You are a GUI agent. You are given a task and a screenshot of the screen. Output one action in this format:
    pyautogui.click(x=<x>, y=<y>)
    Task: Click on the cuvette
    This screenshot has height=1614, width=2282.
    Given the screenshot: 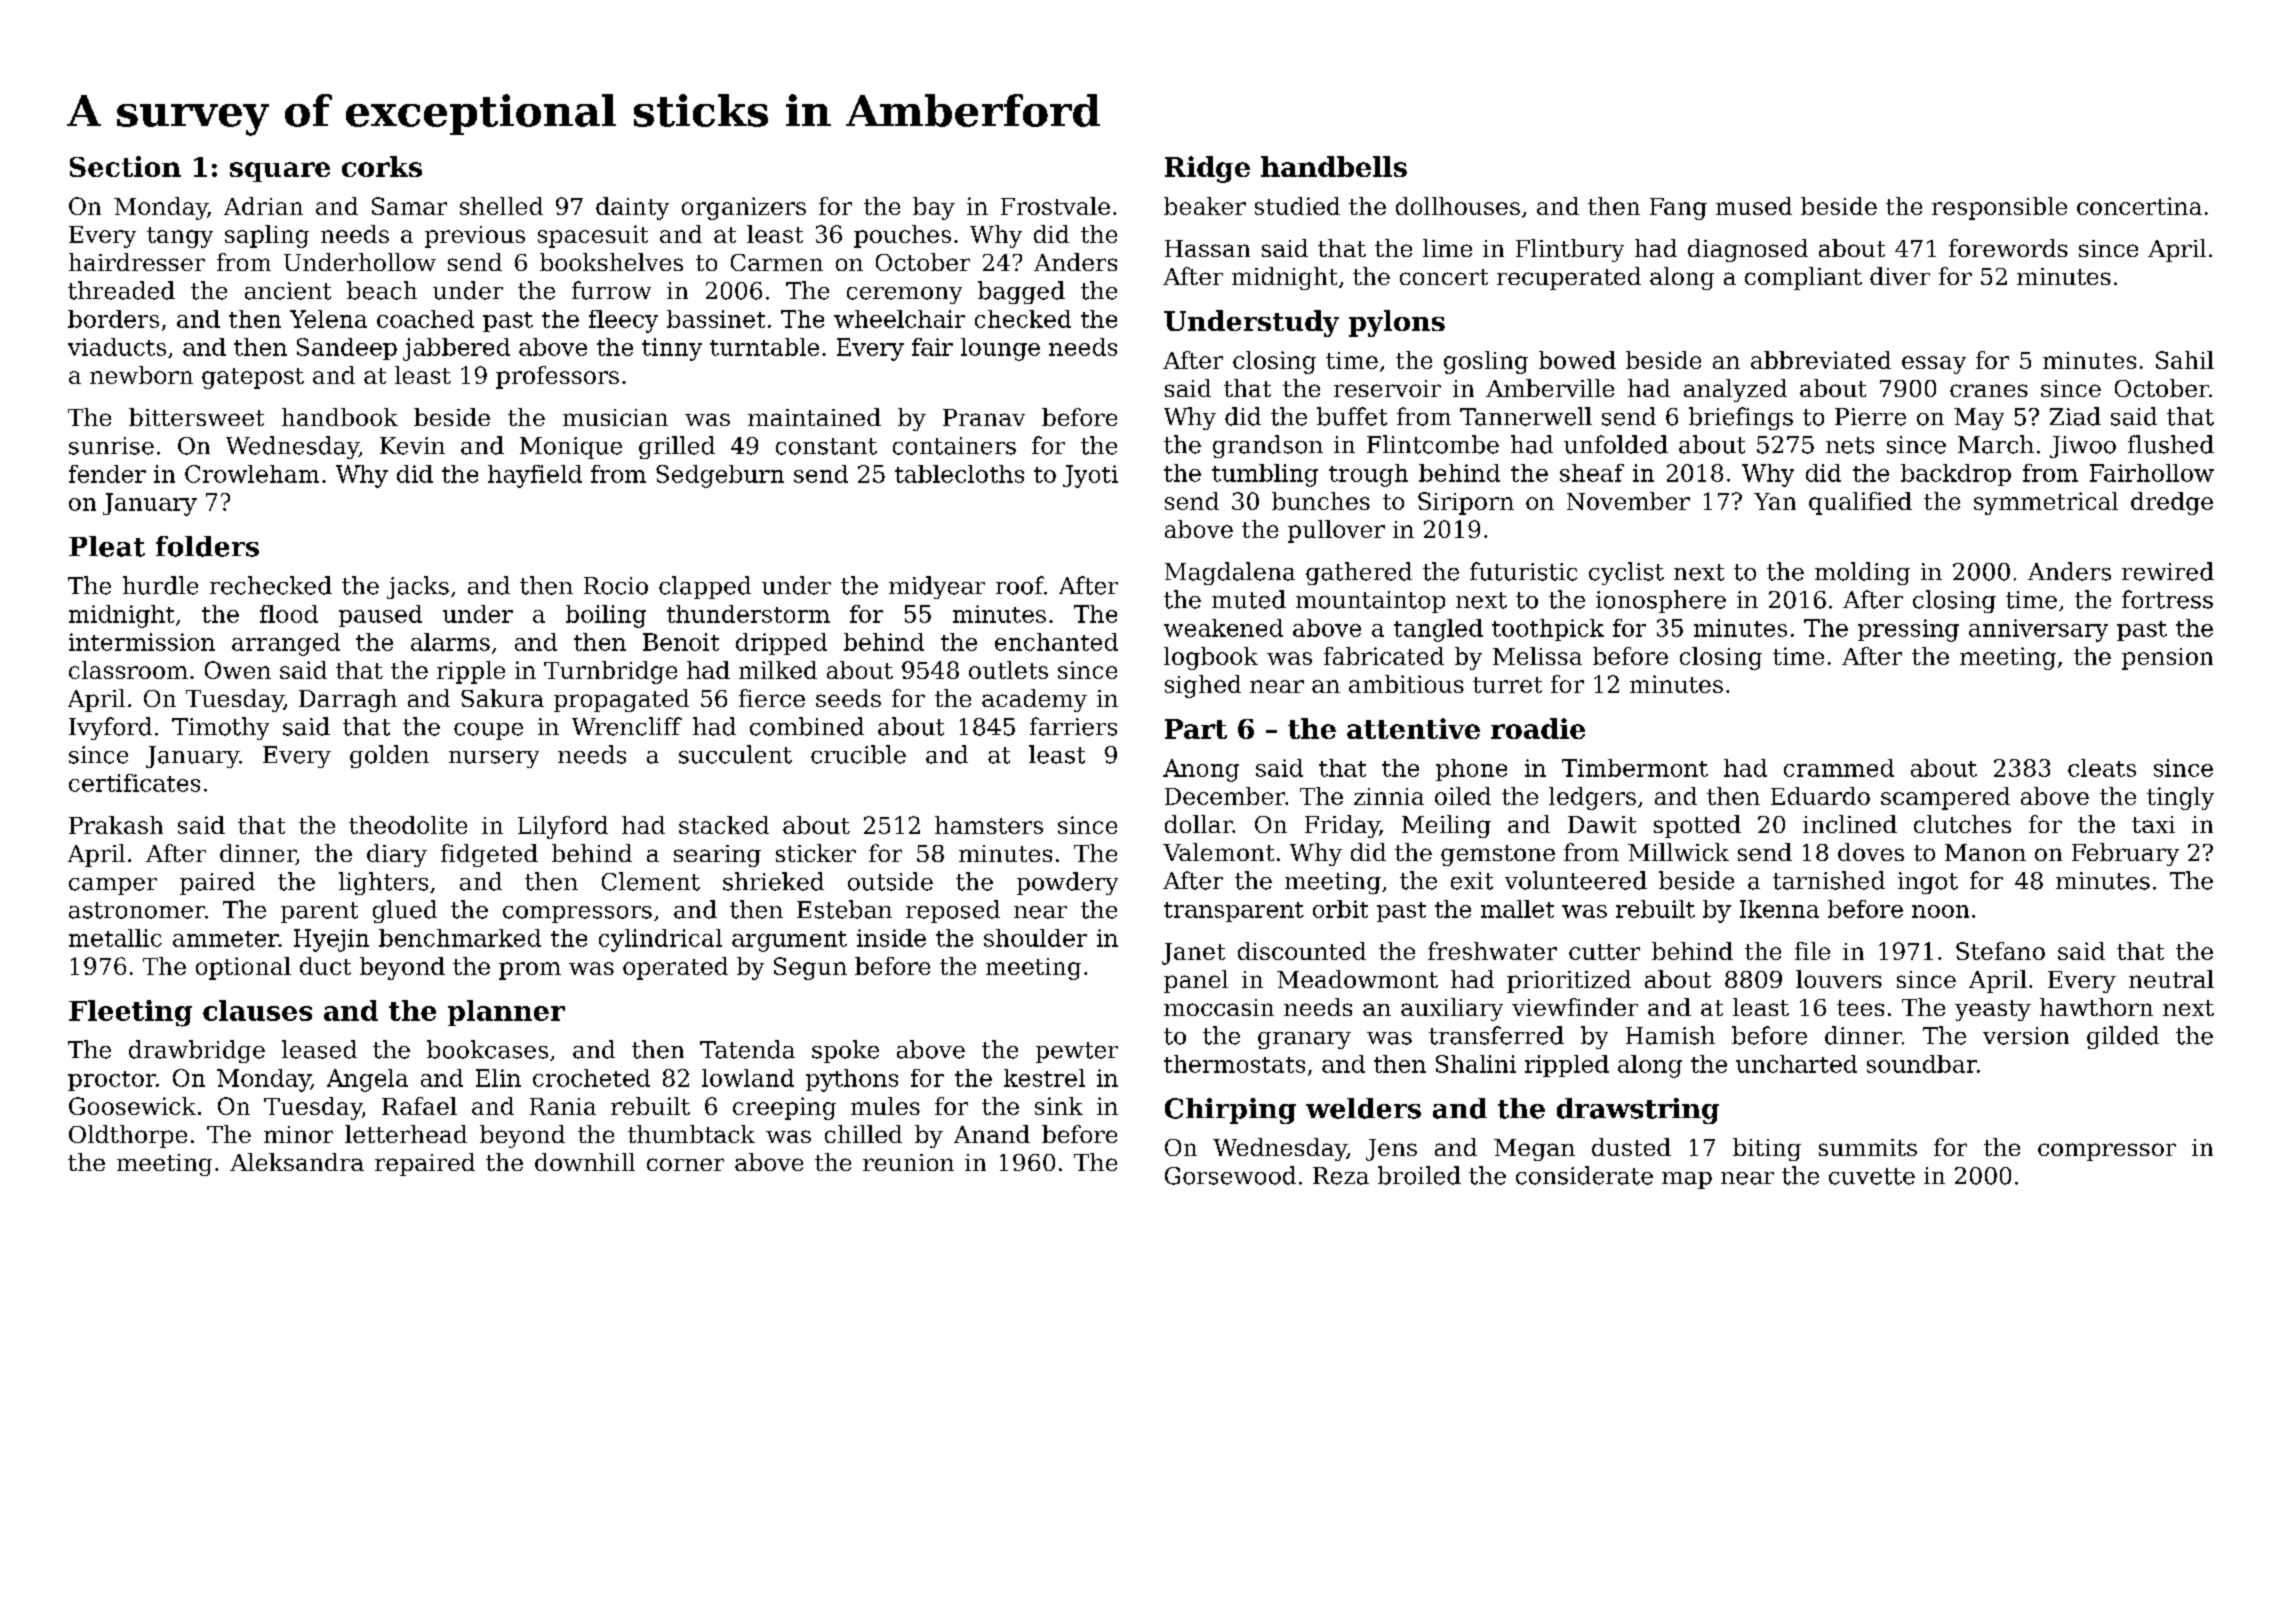 What is the action you would take?
    pyautogui.click(x=1872, y=1176)
